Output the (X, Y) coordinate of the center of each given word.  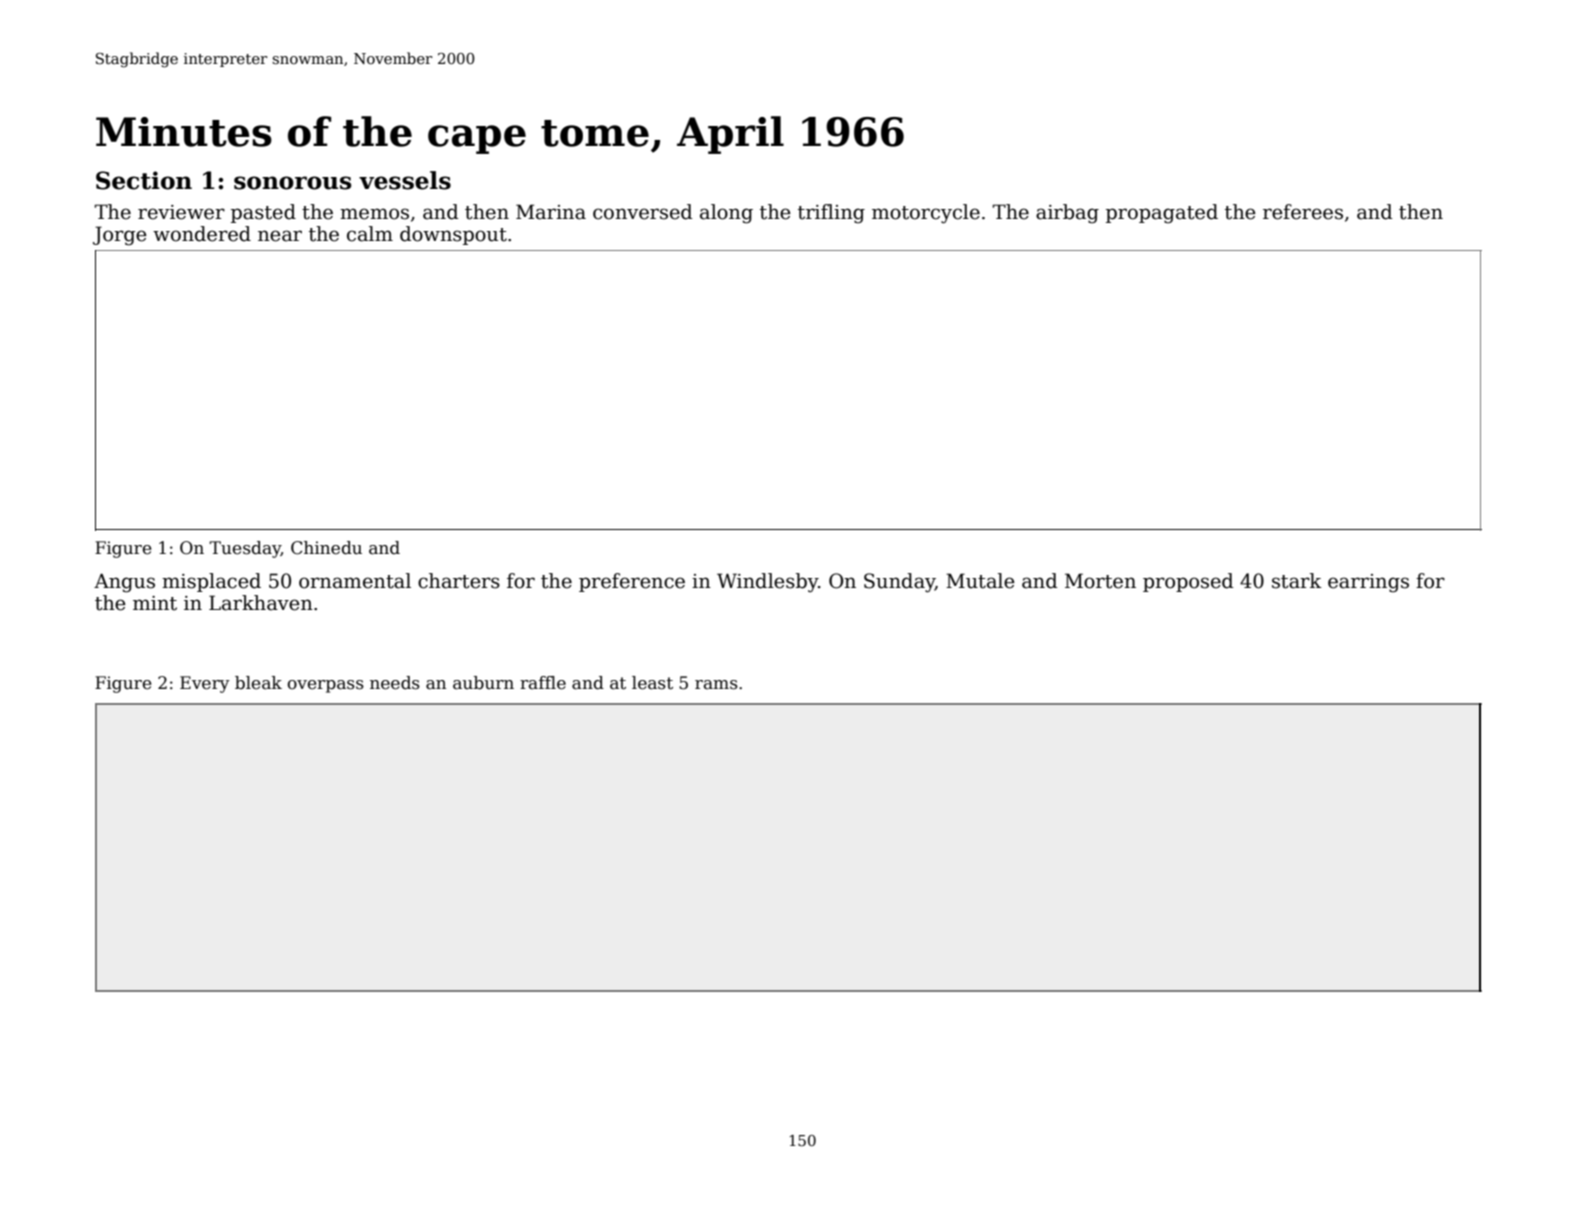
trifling (831, 214)
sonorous (292, 183)
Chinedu (326, 548)
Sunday (899, 583)
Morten (1100, 581)
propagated (1162, 214)
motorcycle (926, 214)
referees (1303, 212)
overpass (326, 686)
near (280, 236)
